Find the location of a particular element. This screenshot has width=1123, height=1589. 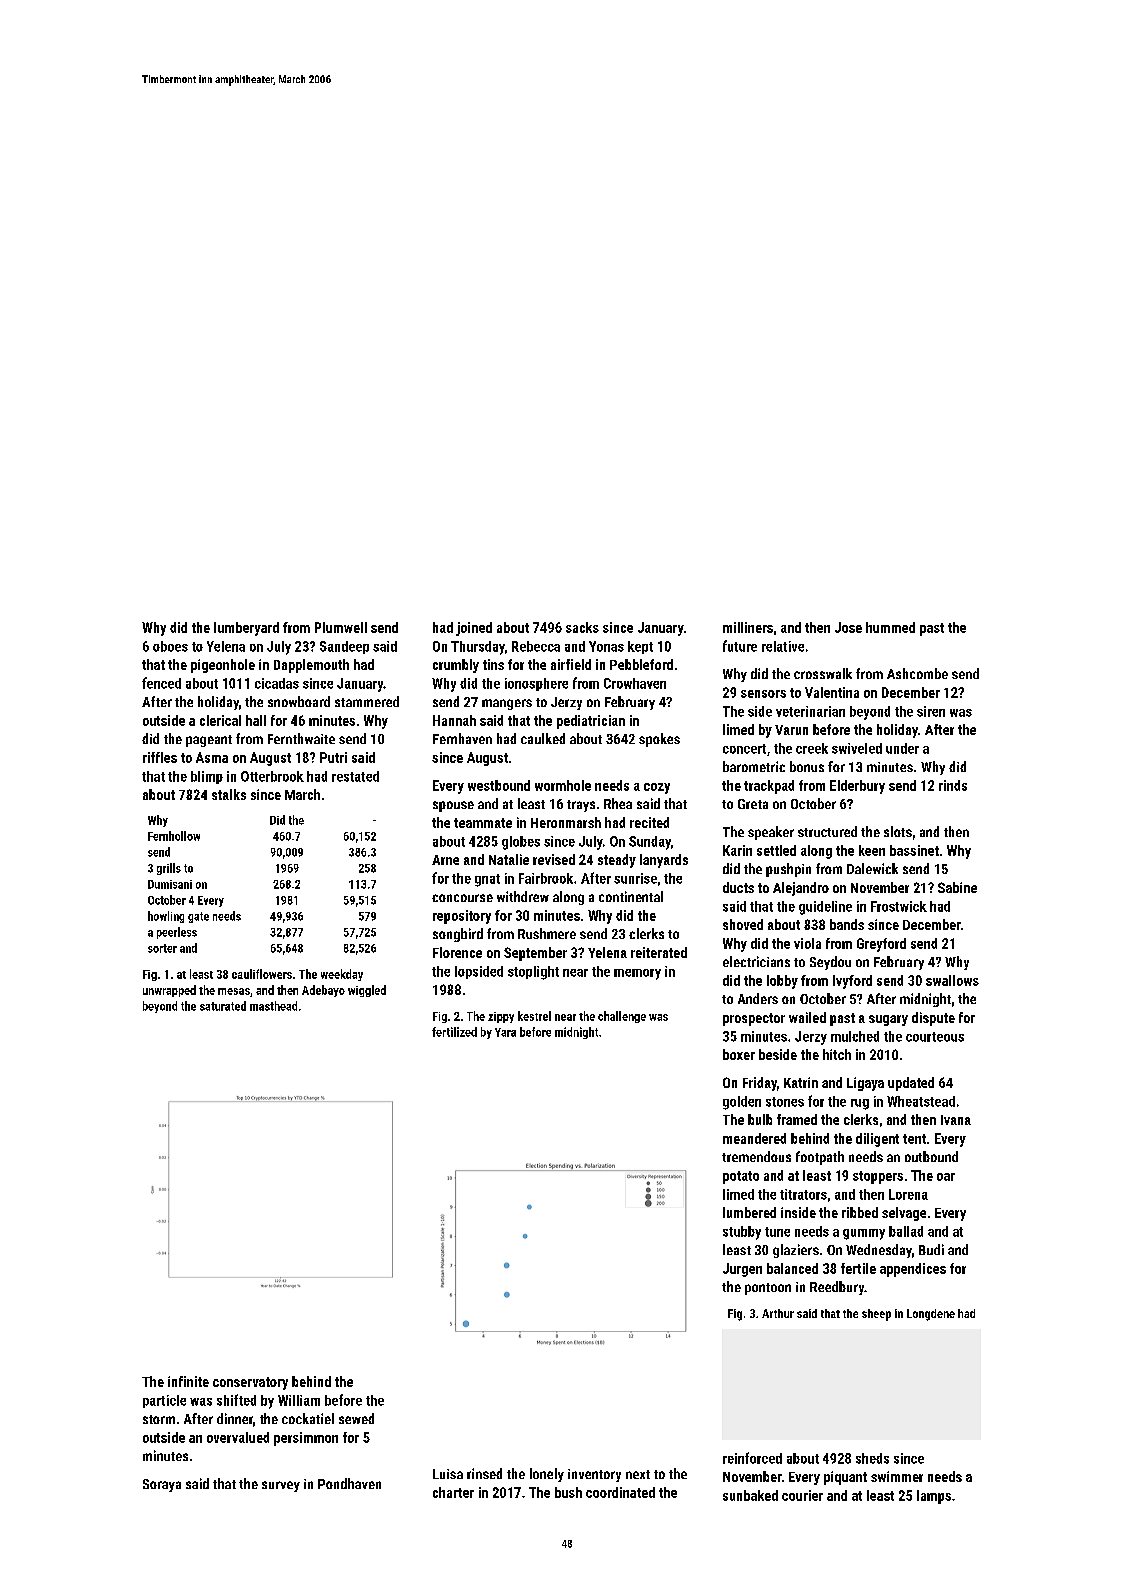

particle is located at coordinates (164, 1401).
